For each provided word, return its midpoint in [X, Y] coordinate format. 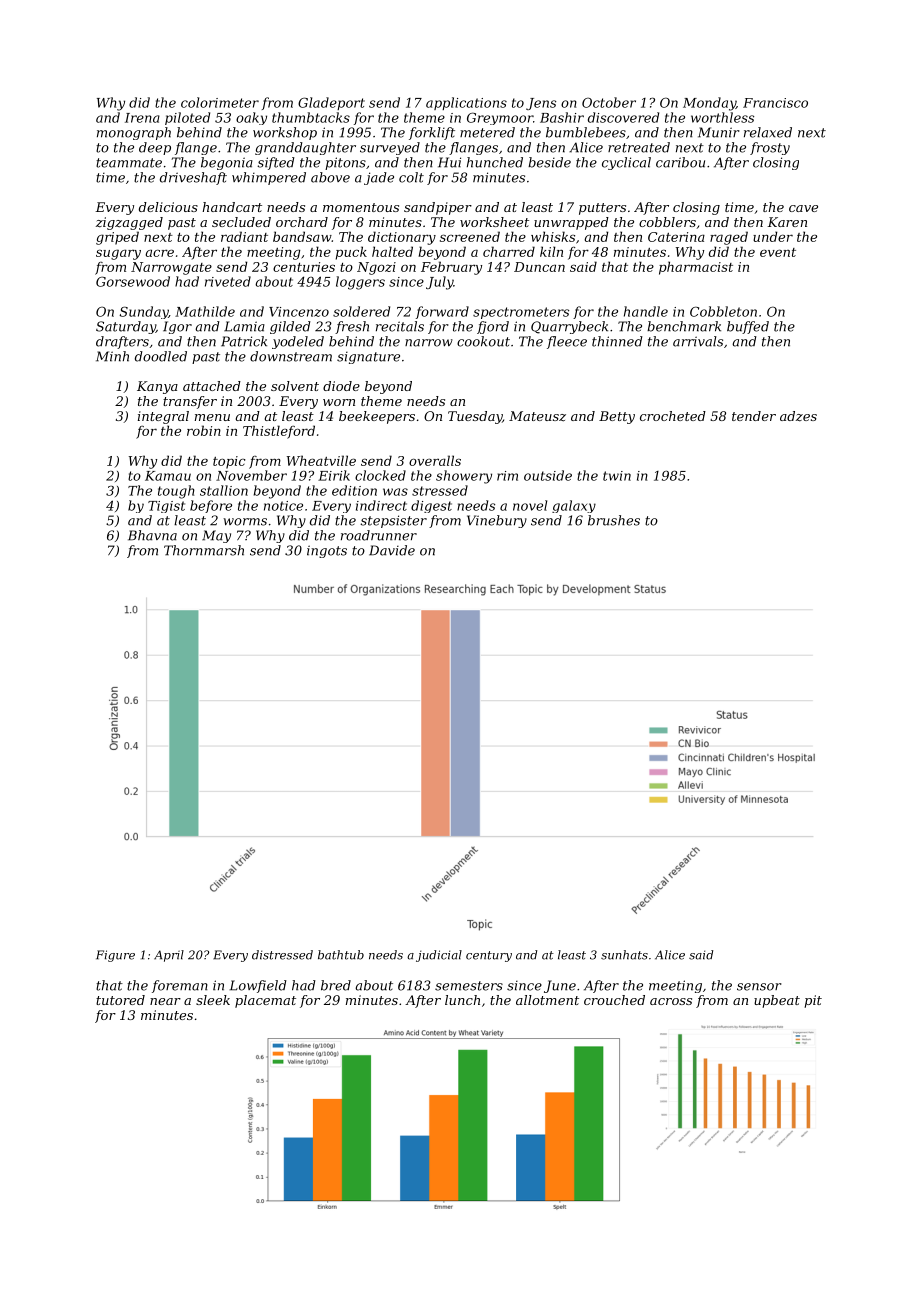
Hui [449, 162]
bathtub [341, 955]
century [489, 956]
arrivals [698, 341]
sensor [759, 987]
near [165, 1001]
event [778, 252]
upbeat [777, 1001]
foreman [180, 986]
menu [212, 417]
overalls [435, 460]
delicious [168, 207]
